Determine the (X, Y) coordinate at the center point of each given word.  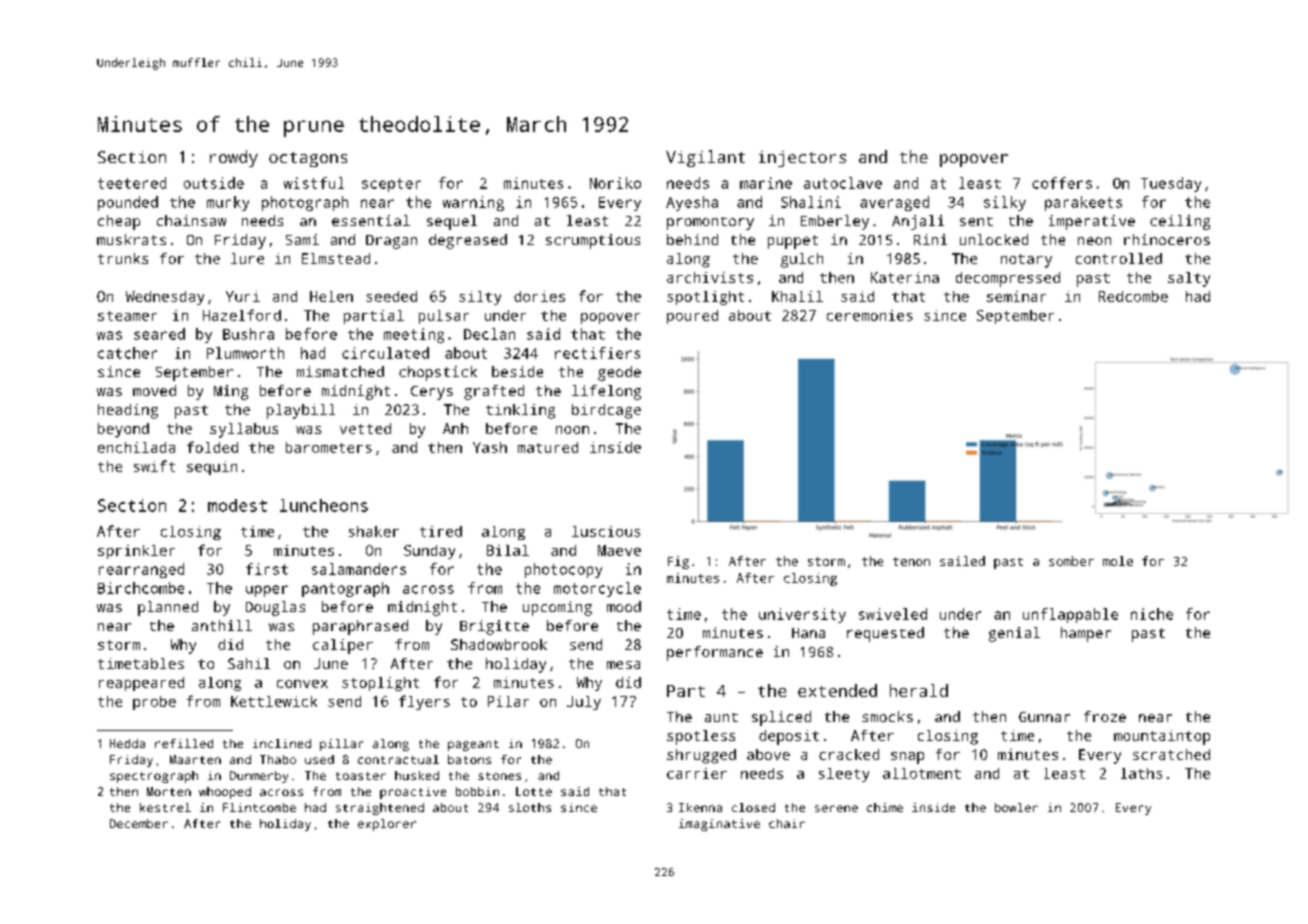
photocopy (563, 570)
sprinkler (136, 552)
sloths (530, 807)
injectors (802, 159)
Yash (490, 447)
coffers (1062, 183)
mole (1118, 561)
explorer (387, 825)
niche (1152, 614)
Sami (302, 239)
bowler (1016, 807)
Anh (455, 428)
